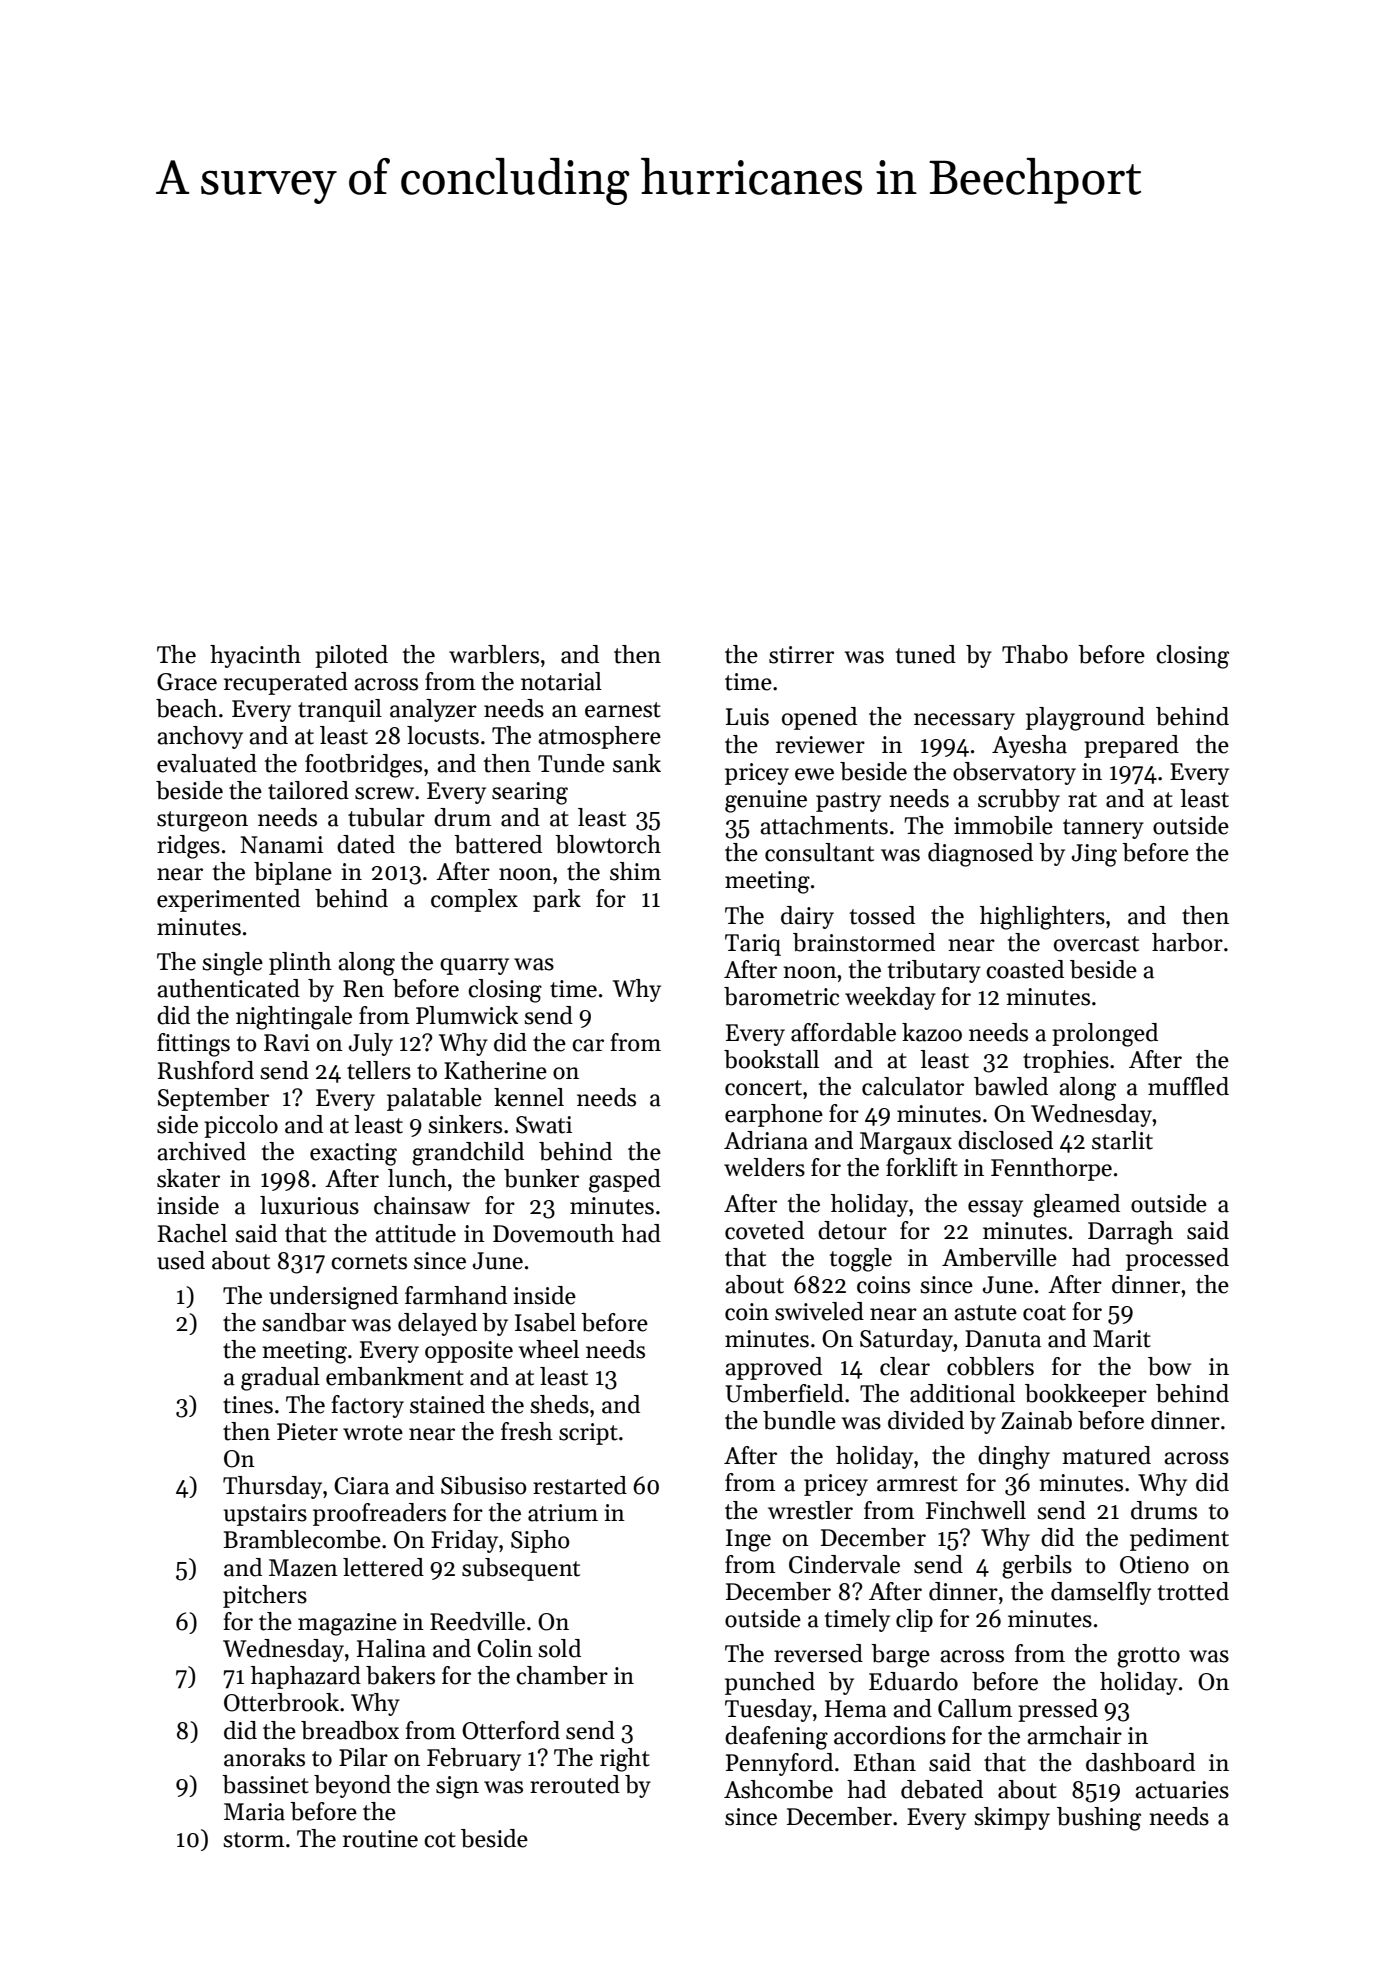 This screenshot has width=1386, height=1969. I want to click on attachments, so click(824, 825).
